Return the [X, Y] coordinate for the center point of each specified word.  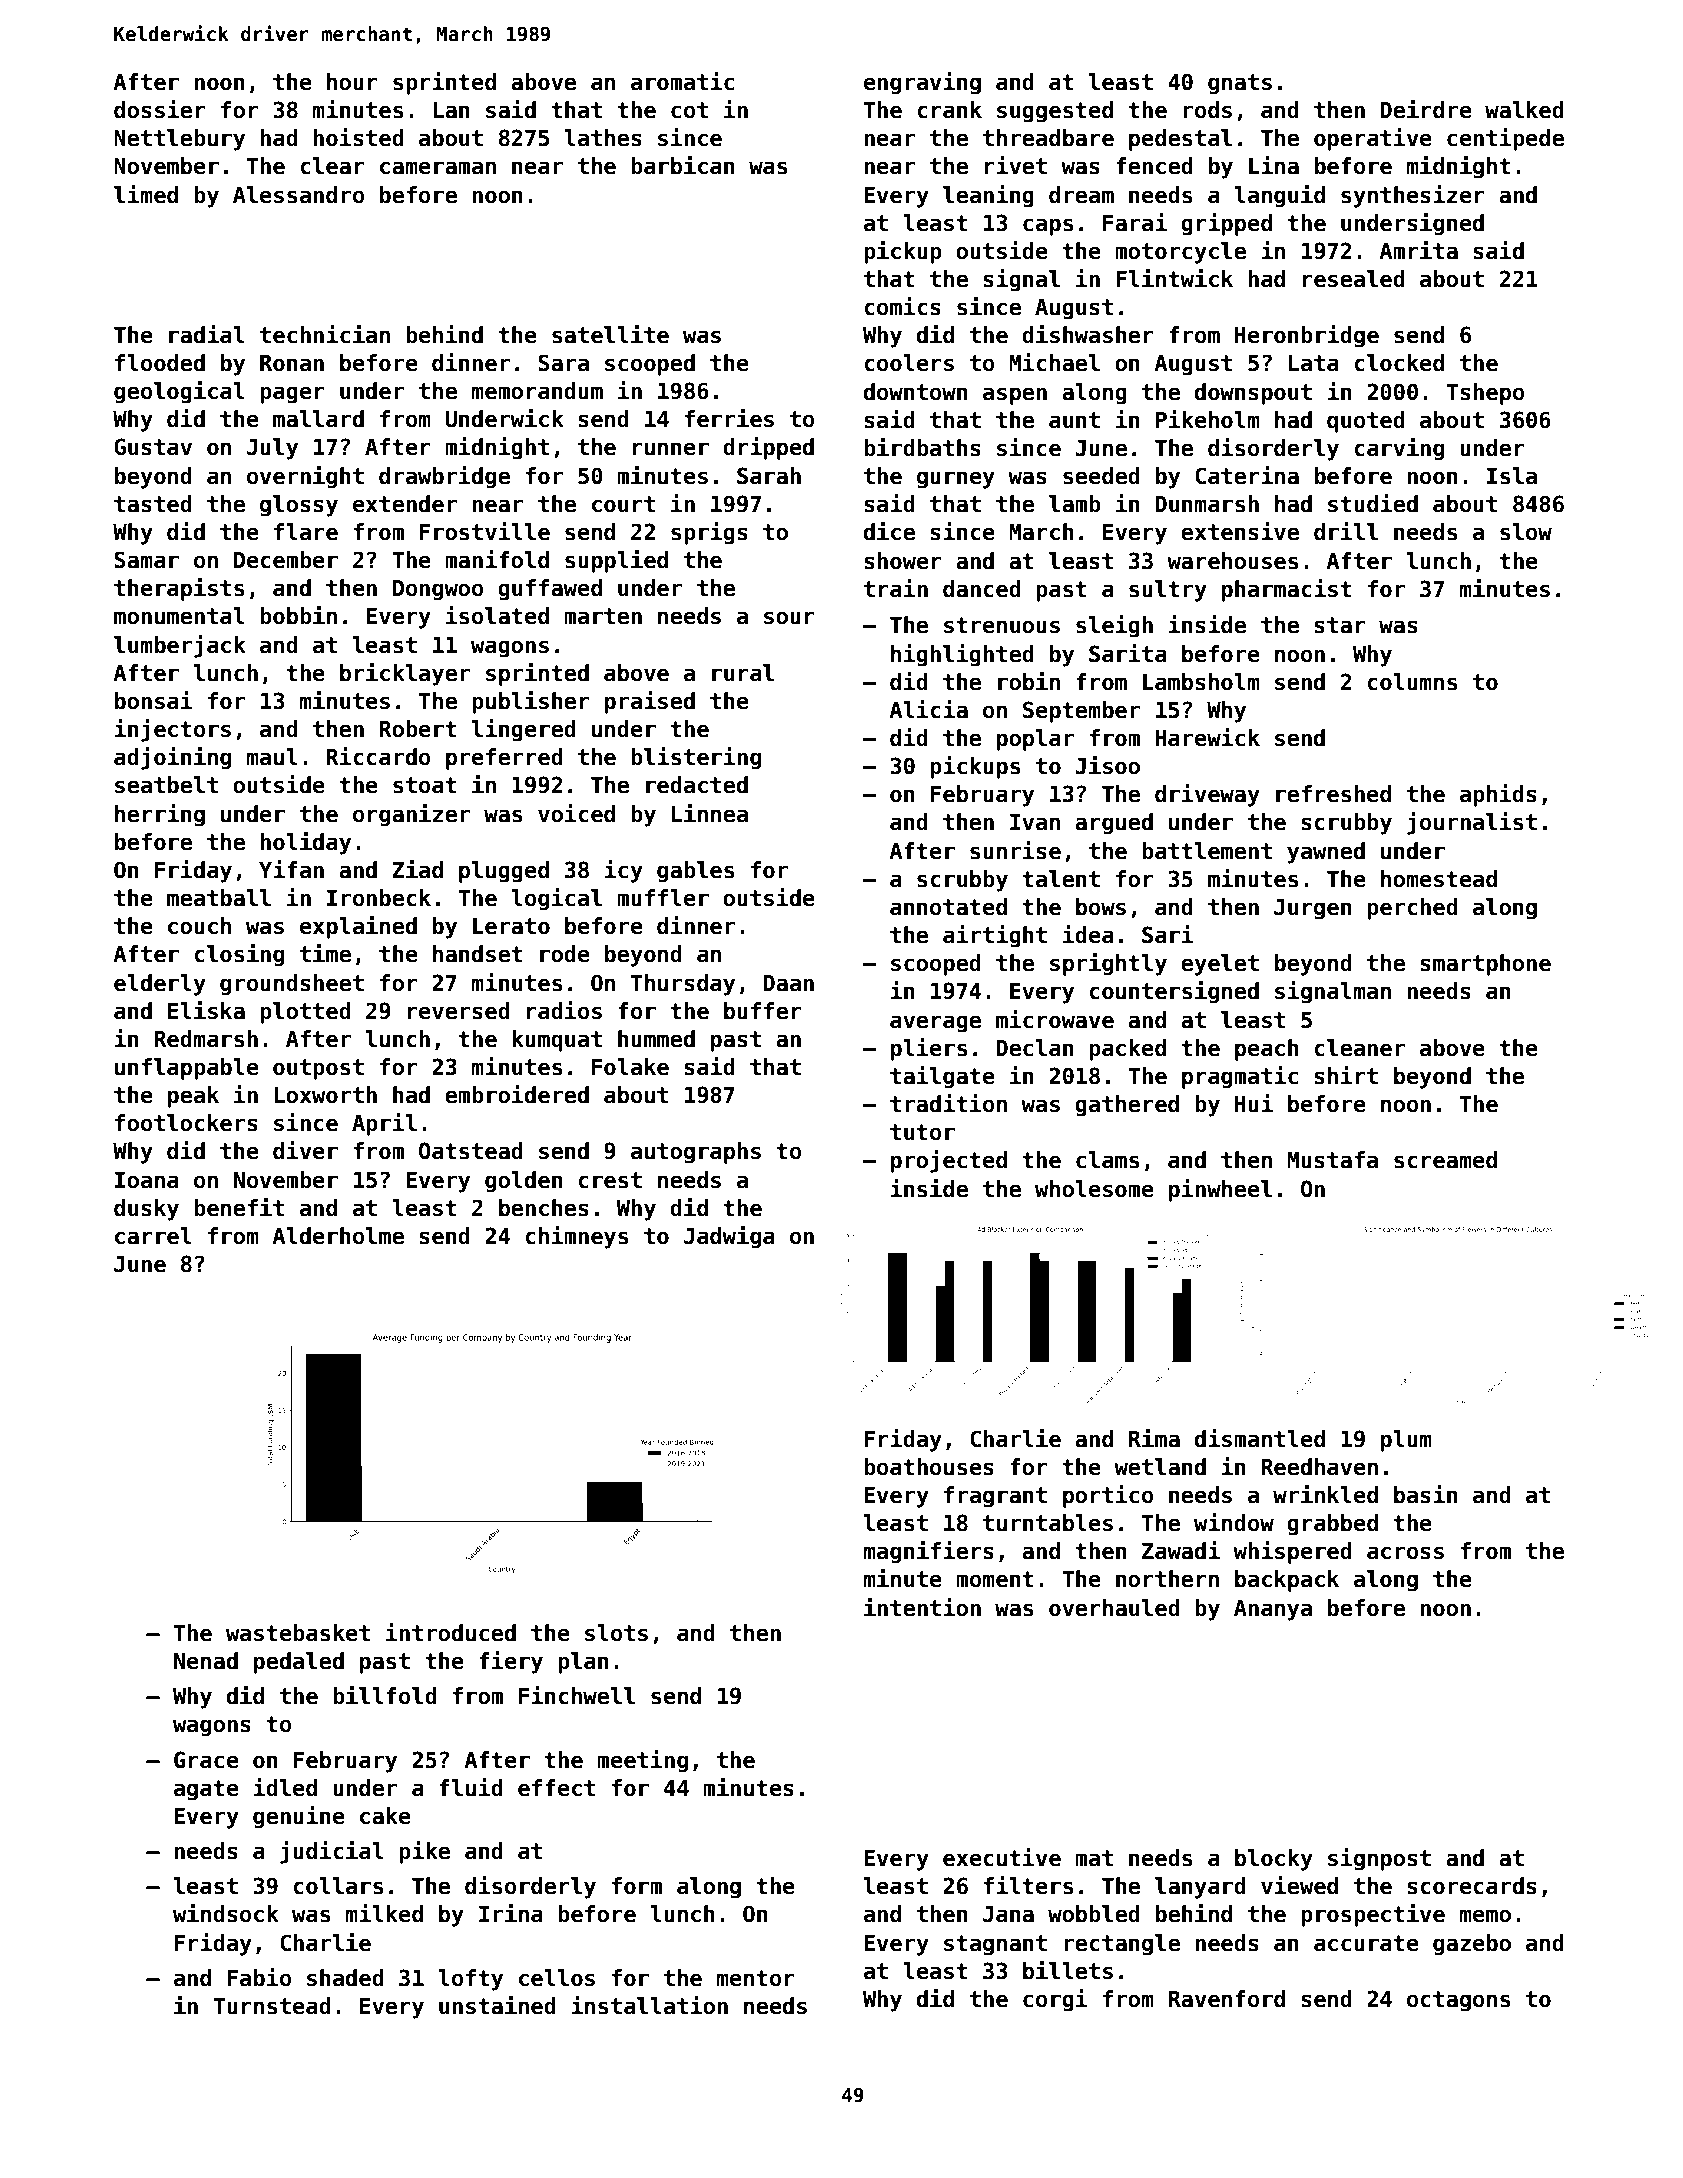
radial [207, 334]
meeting [642, 1761]
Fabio [260, 1977]
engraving [922, 83]
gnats [1240, 84]
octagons [1458, 2001]
